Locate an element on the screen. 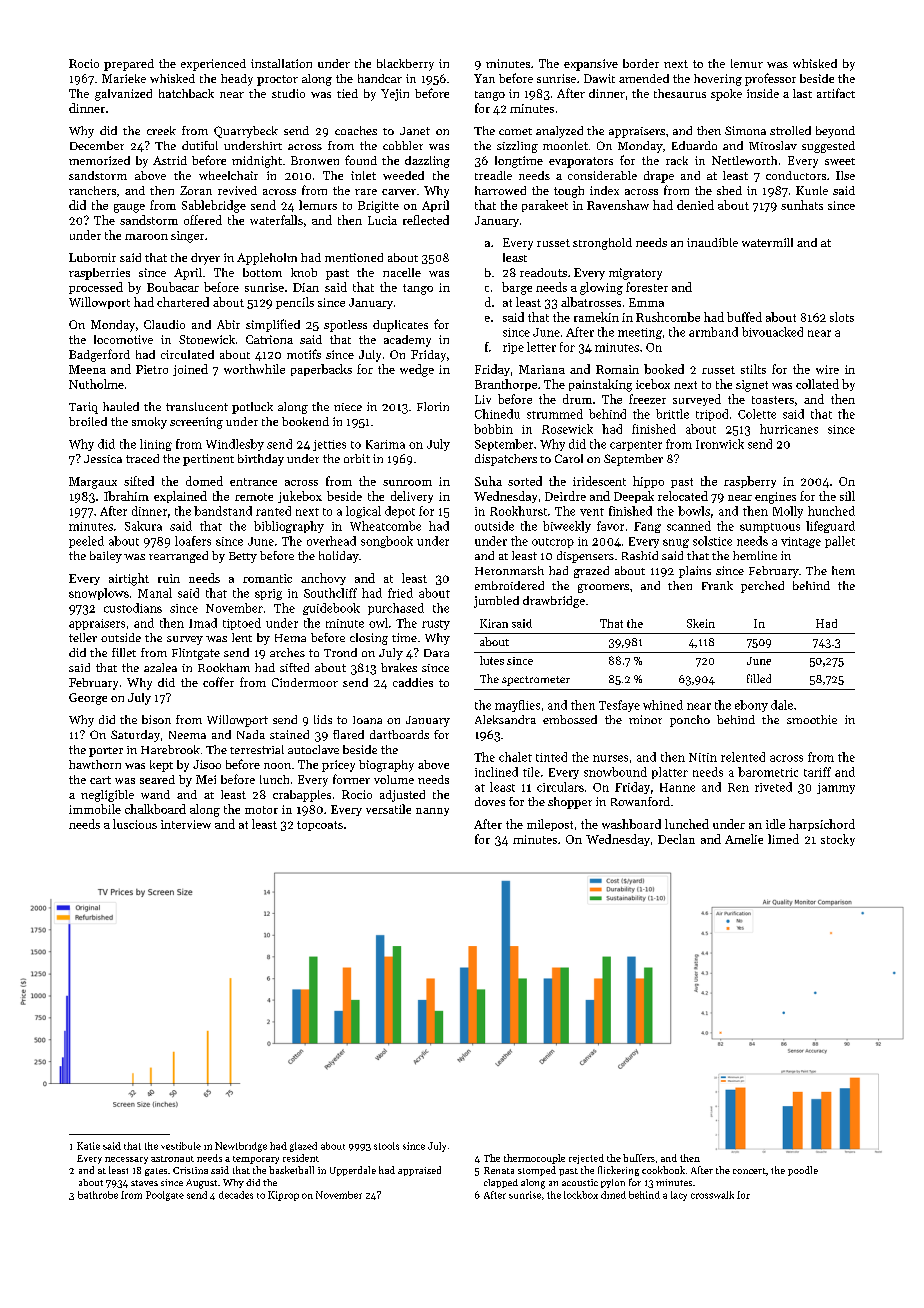 Image resolution: width=924 pixels, height=1308 pixels. buffers is located at coordinates (639, 1158).
